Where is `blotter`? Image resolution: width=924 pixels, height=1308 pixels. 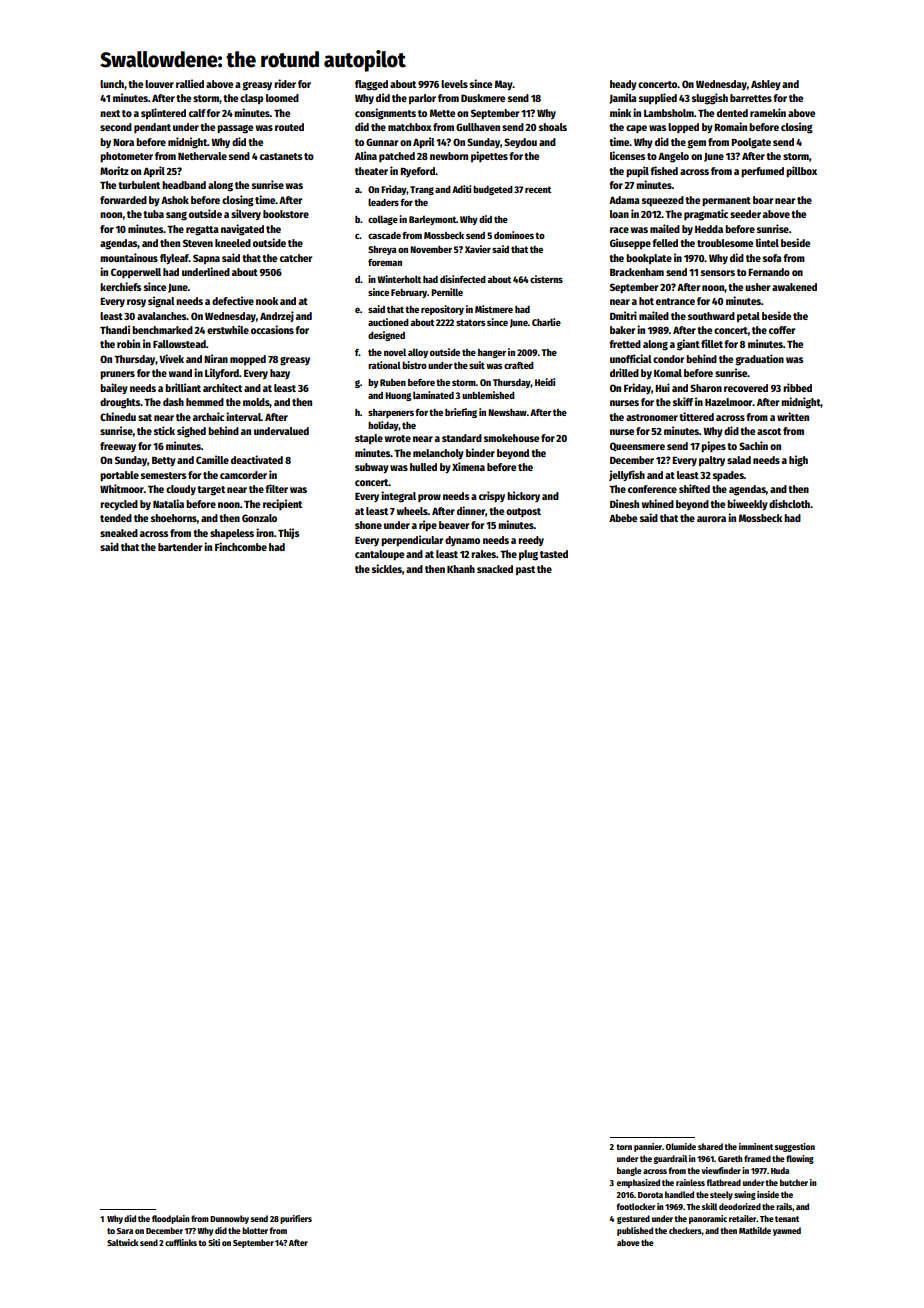
blotter is located at coordinates (255, 1230).
